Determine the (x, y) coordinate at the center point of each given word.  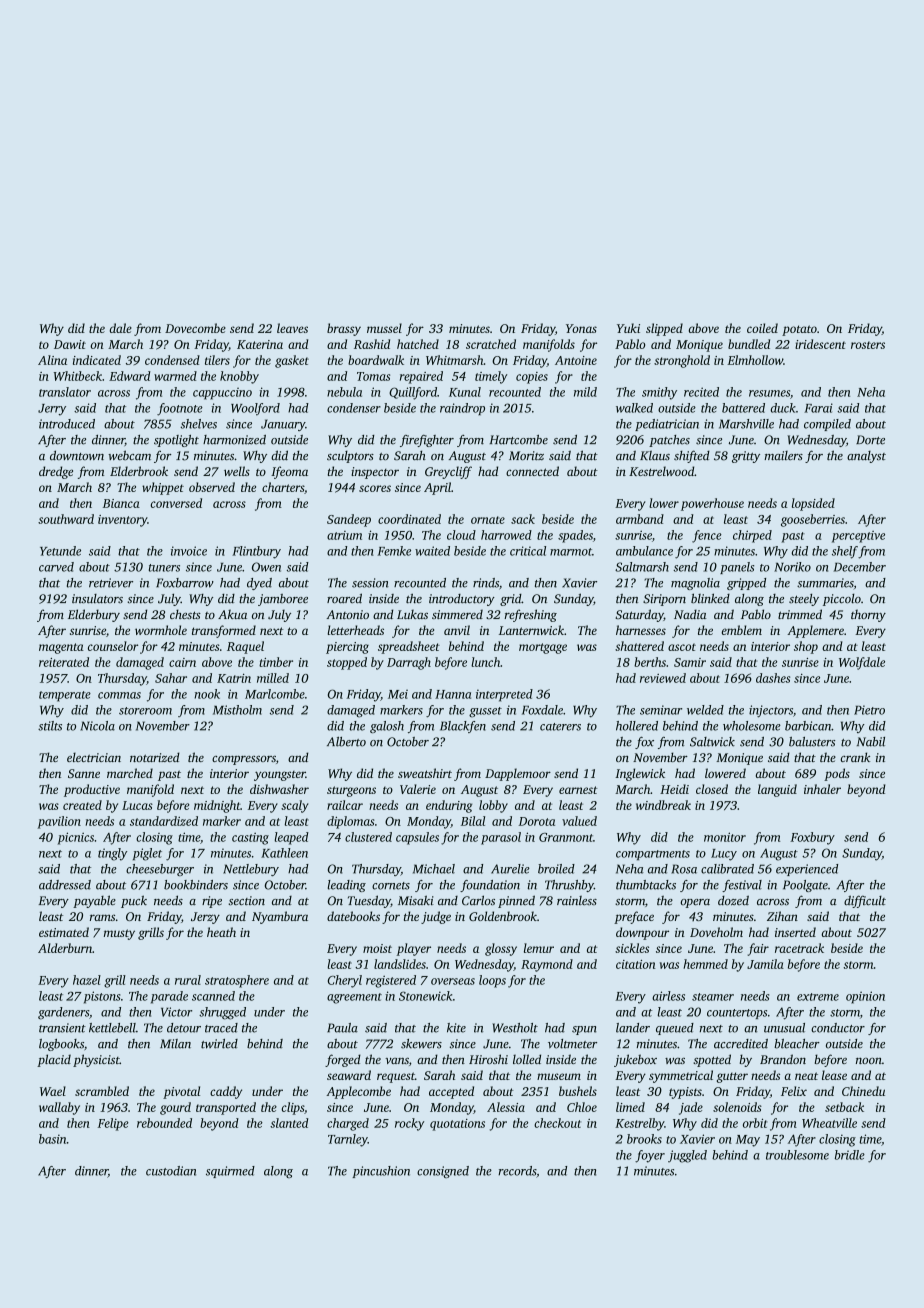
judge (436, 917)
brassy (344, 329)
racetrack (799, 948)
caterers (560, 727)
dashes (773, 678)
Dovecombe (195, 328)
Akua (232, 614)
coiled (762, 328)
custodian (171, 1171)
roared (344, 598)
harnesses (641, 630)
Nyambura (280, 917)
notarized (155, 757)
